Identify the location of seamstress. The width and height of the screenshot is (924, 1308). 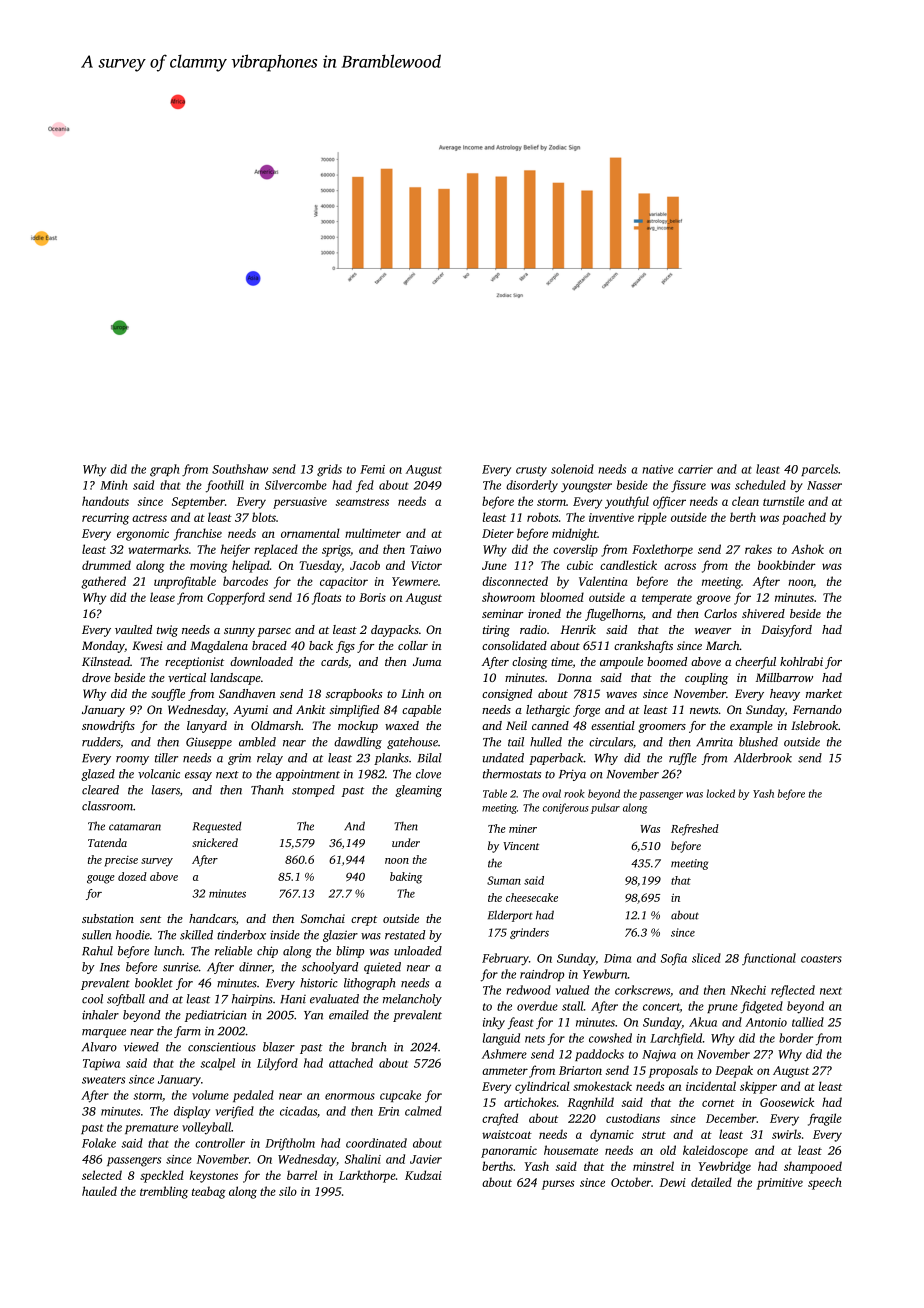
(362, 502).
